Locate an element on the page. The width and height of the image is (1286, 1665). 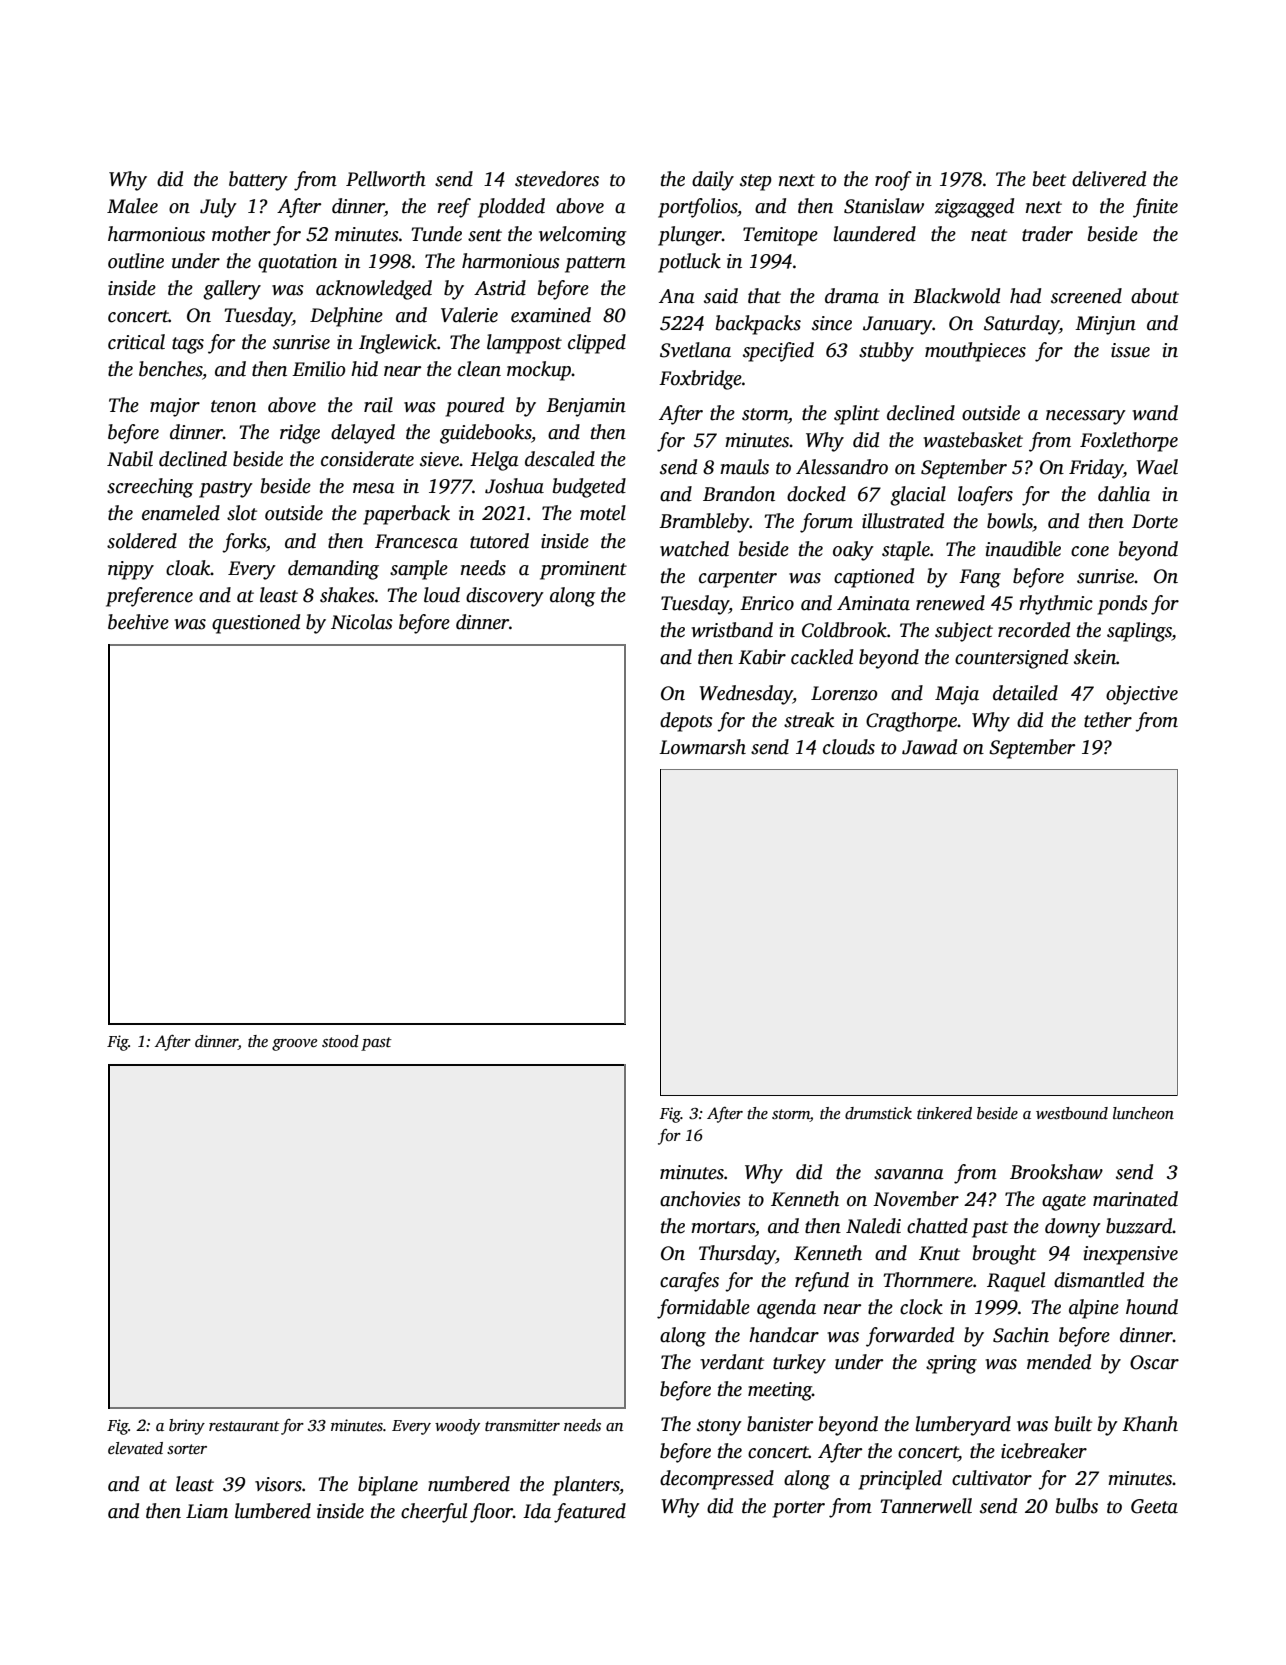
stevedores is located at coordinates (557, 179).
